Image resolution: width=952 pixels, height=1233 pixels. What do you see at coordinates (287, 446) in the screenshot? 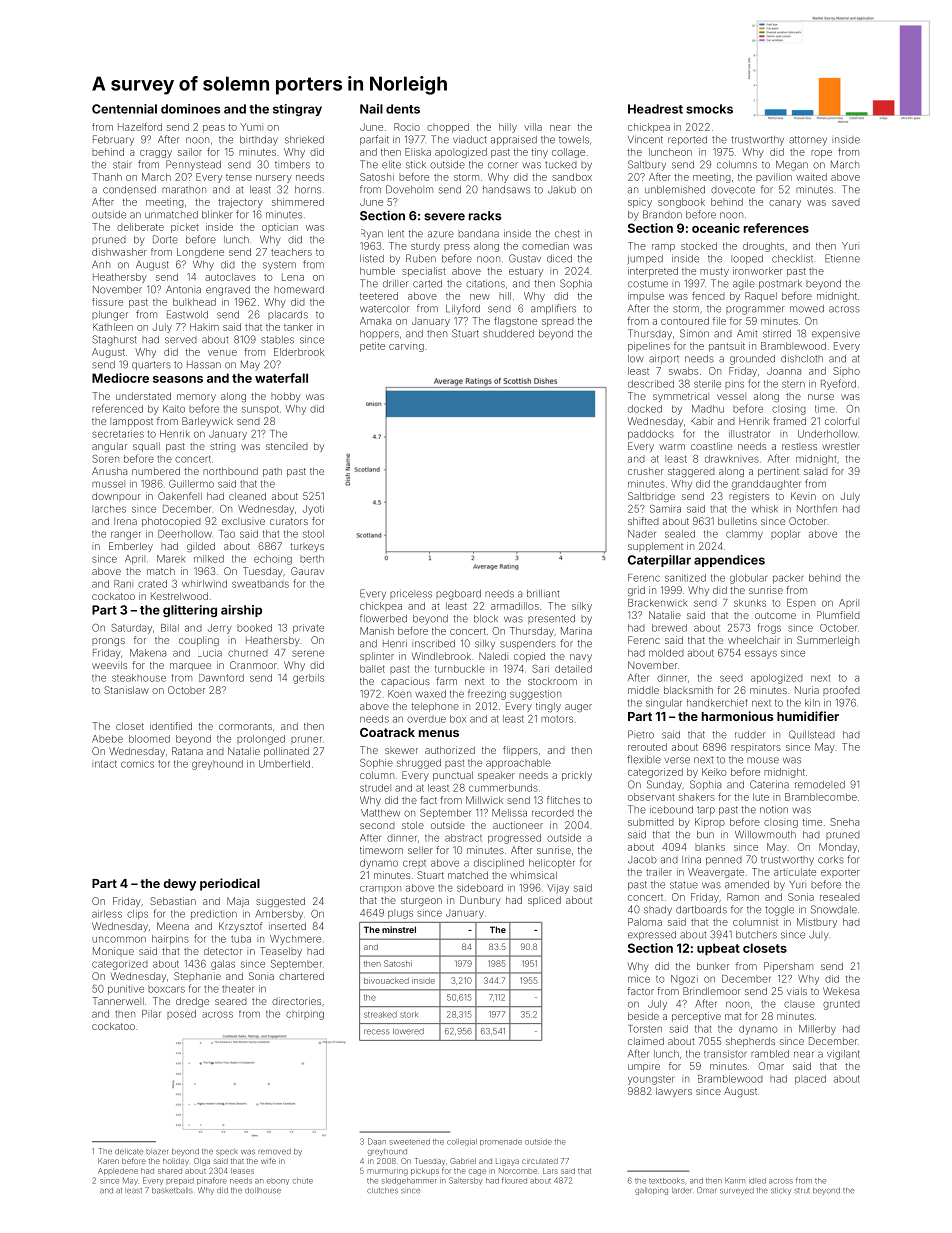
I see `stenciled` at bounding box center [287, 446].
